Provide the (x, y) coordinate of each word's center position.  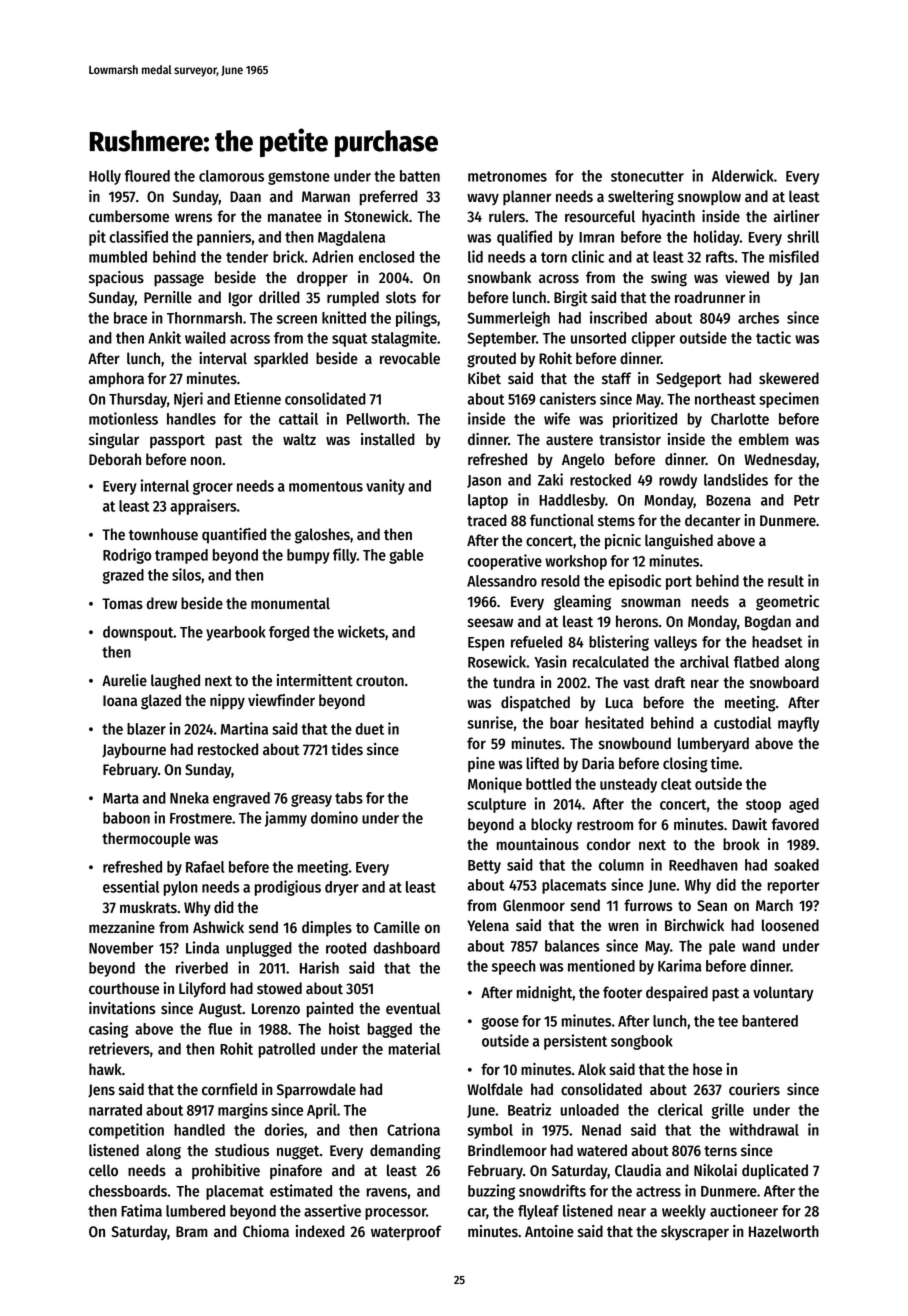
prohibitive (226, 1172)
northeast (725, 399)
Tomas (122, 604)
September (501, 339)
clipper (653, 339)
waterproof (406, 1233)
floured (147, 176)
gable (406, 556)
